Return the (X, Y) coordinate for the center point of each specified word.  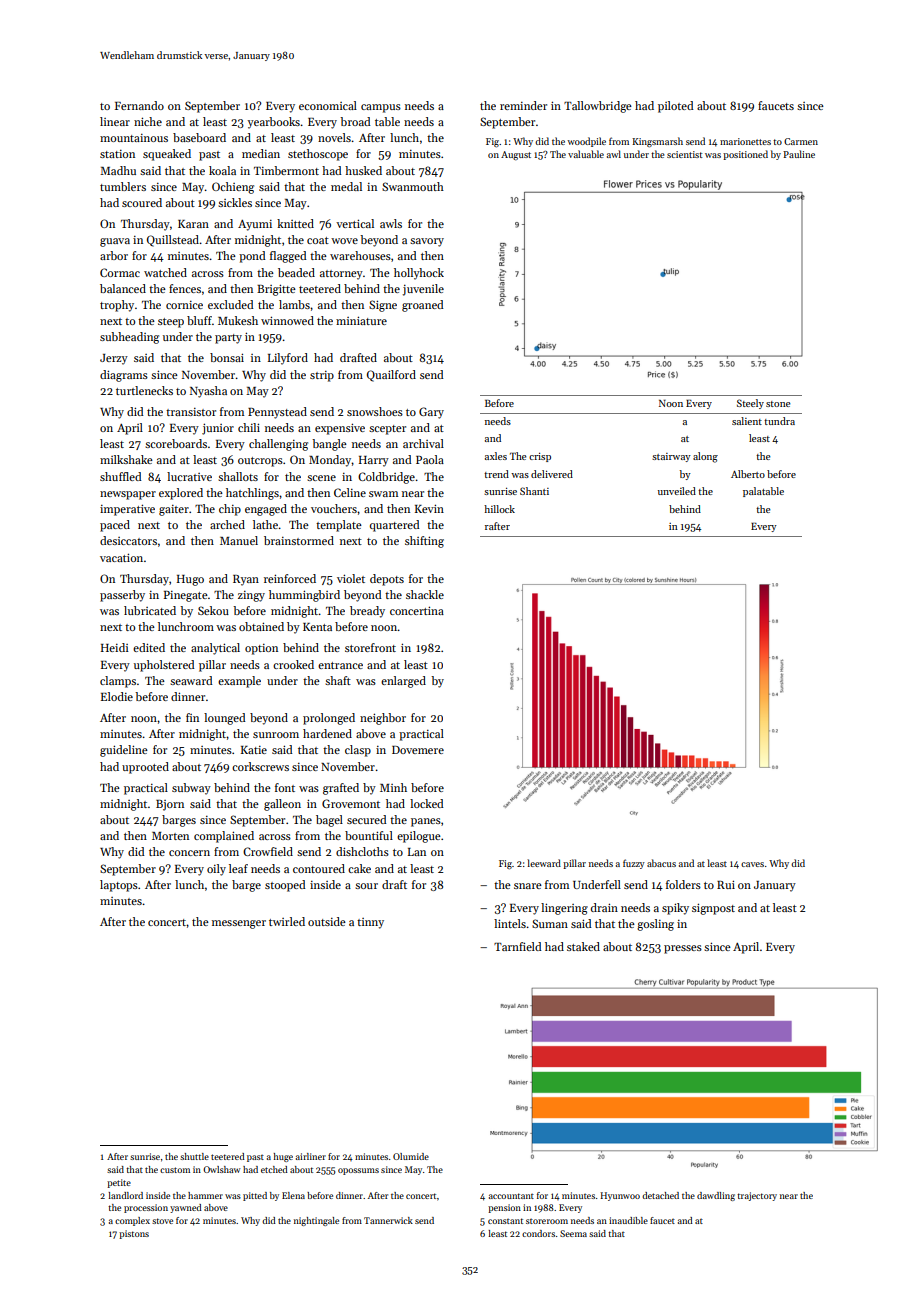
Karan (193, 224)
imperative (127, 510)
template (339, 526)
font (285, 787)
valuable (586, 154)
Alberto (748, 474)
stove (162, 1221)
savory (427, 242)
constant (505, 1221)
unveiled (677, 491)
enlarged (403, 682)
